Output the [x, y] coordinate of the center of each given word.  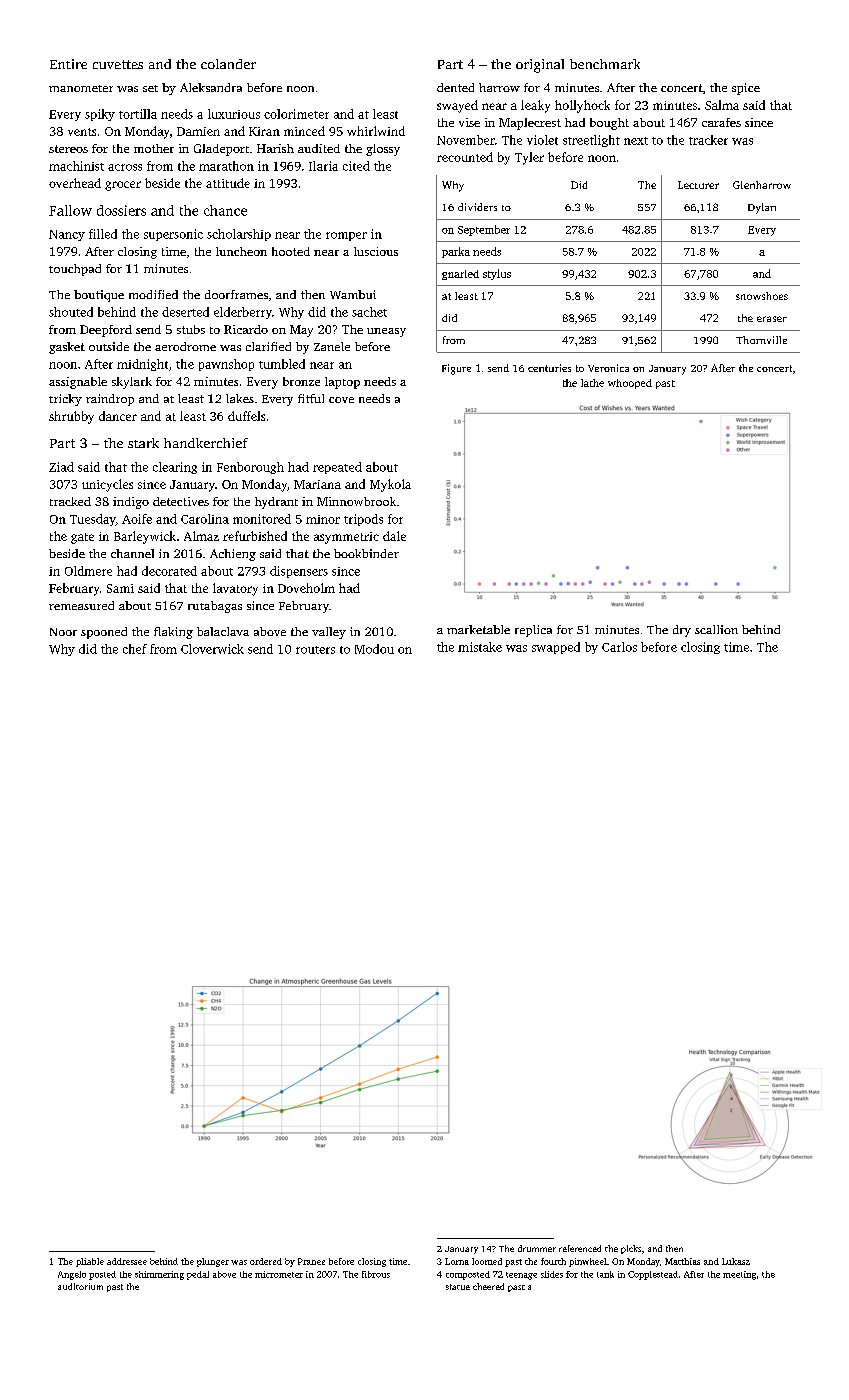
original [540, 66]
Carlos [619, 647]
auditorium [80, 1286]
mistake [480, 647]
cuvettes [118, 64]
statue [458, 1287]
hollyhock [582, 106]
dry [682, 631]
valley [329, 633]
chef [135, 649]
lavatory [235, 589]
